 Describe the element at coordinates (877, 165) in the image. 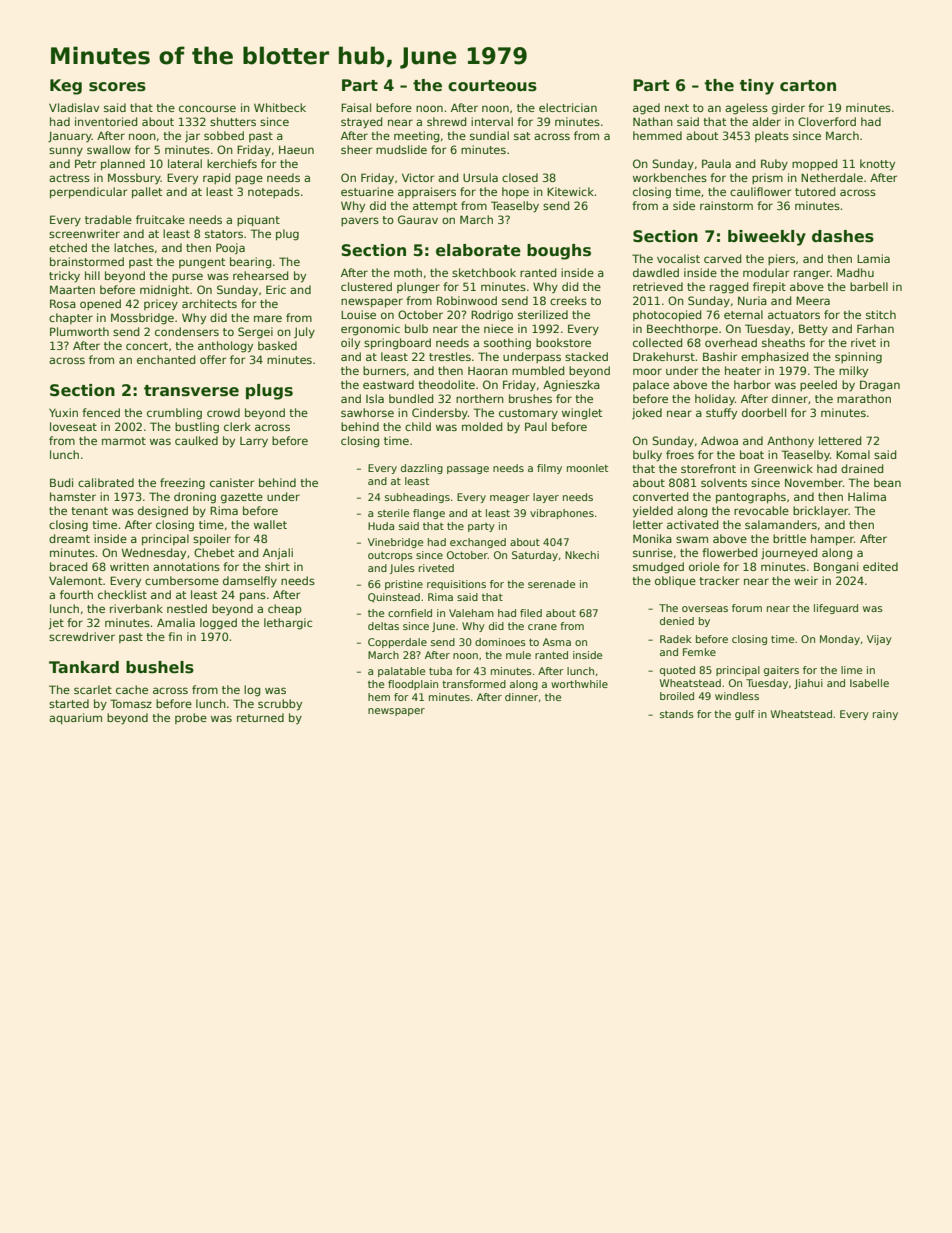

I see `knotty` at that location.
